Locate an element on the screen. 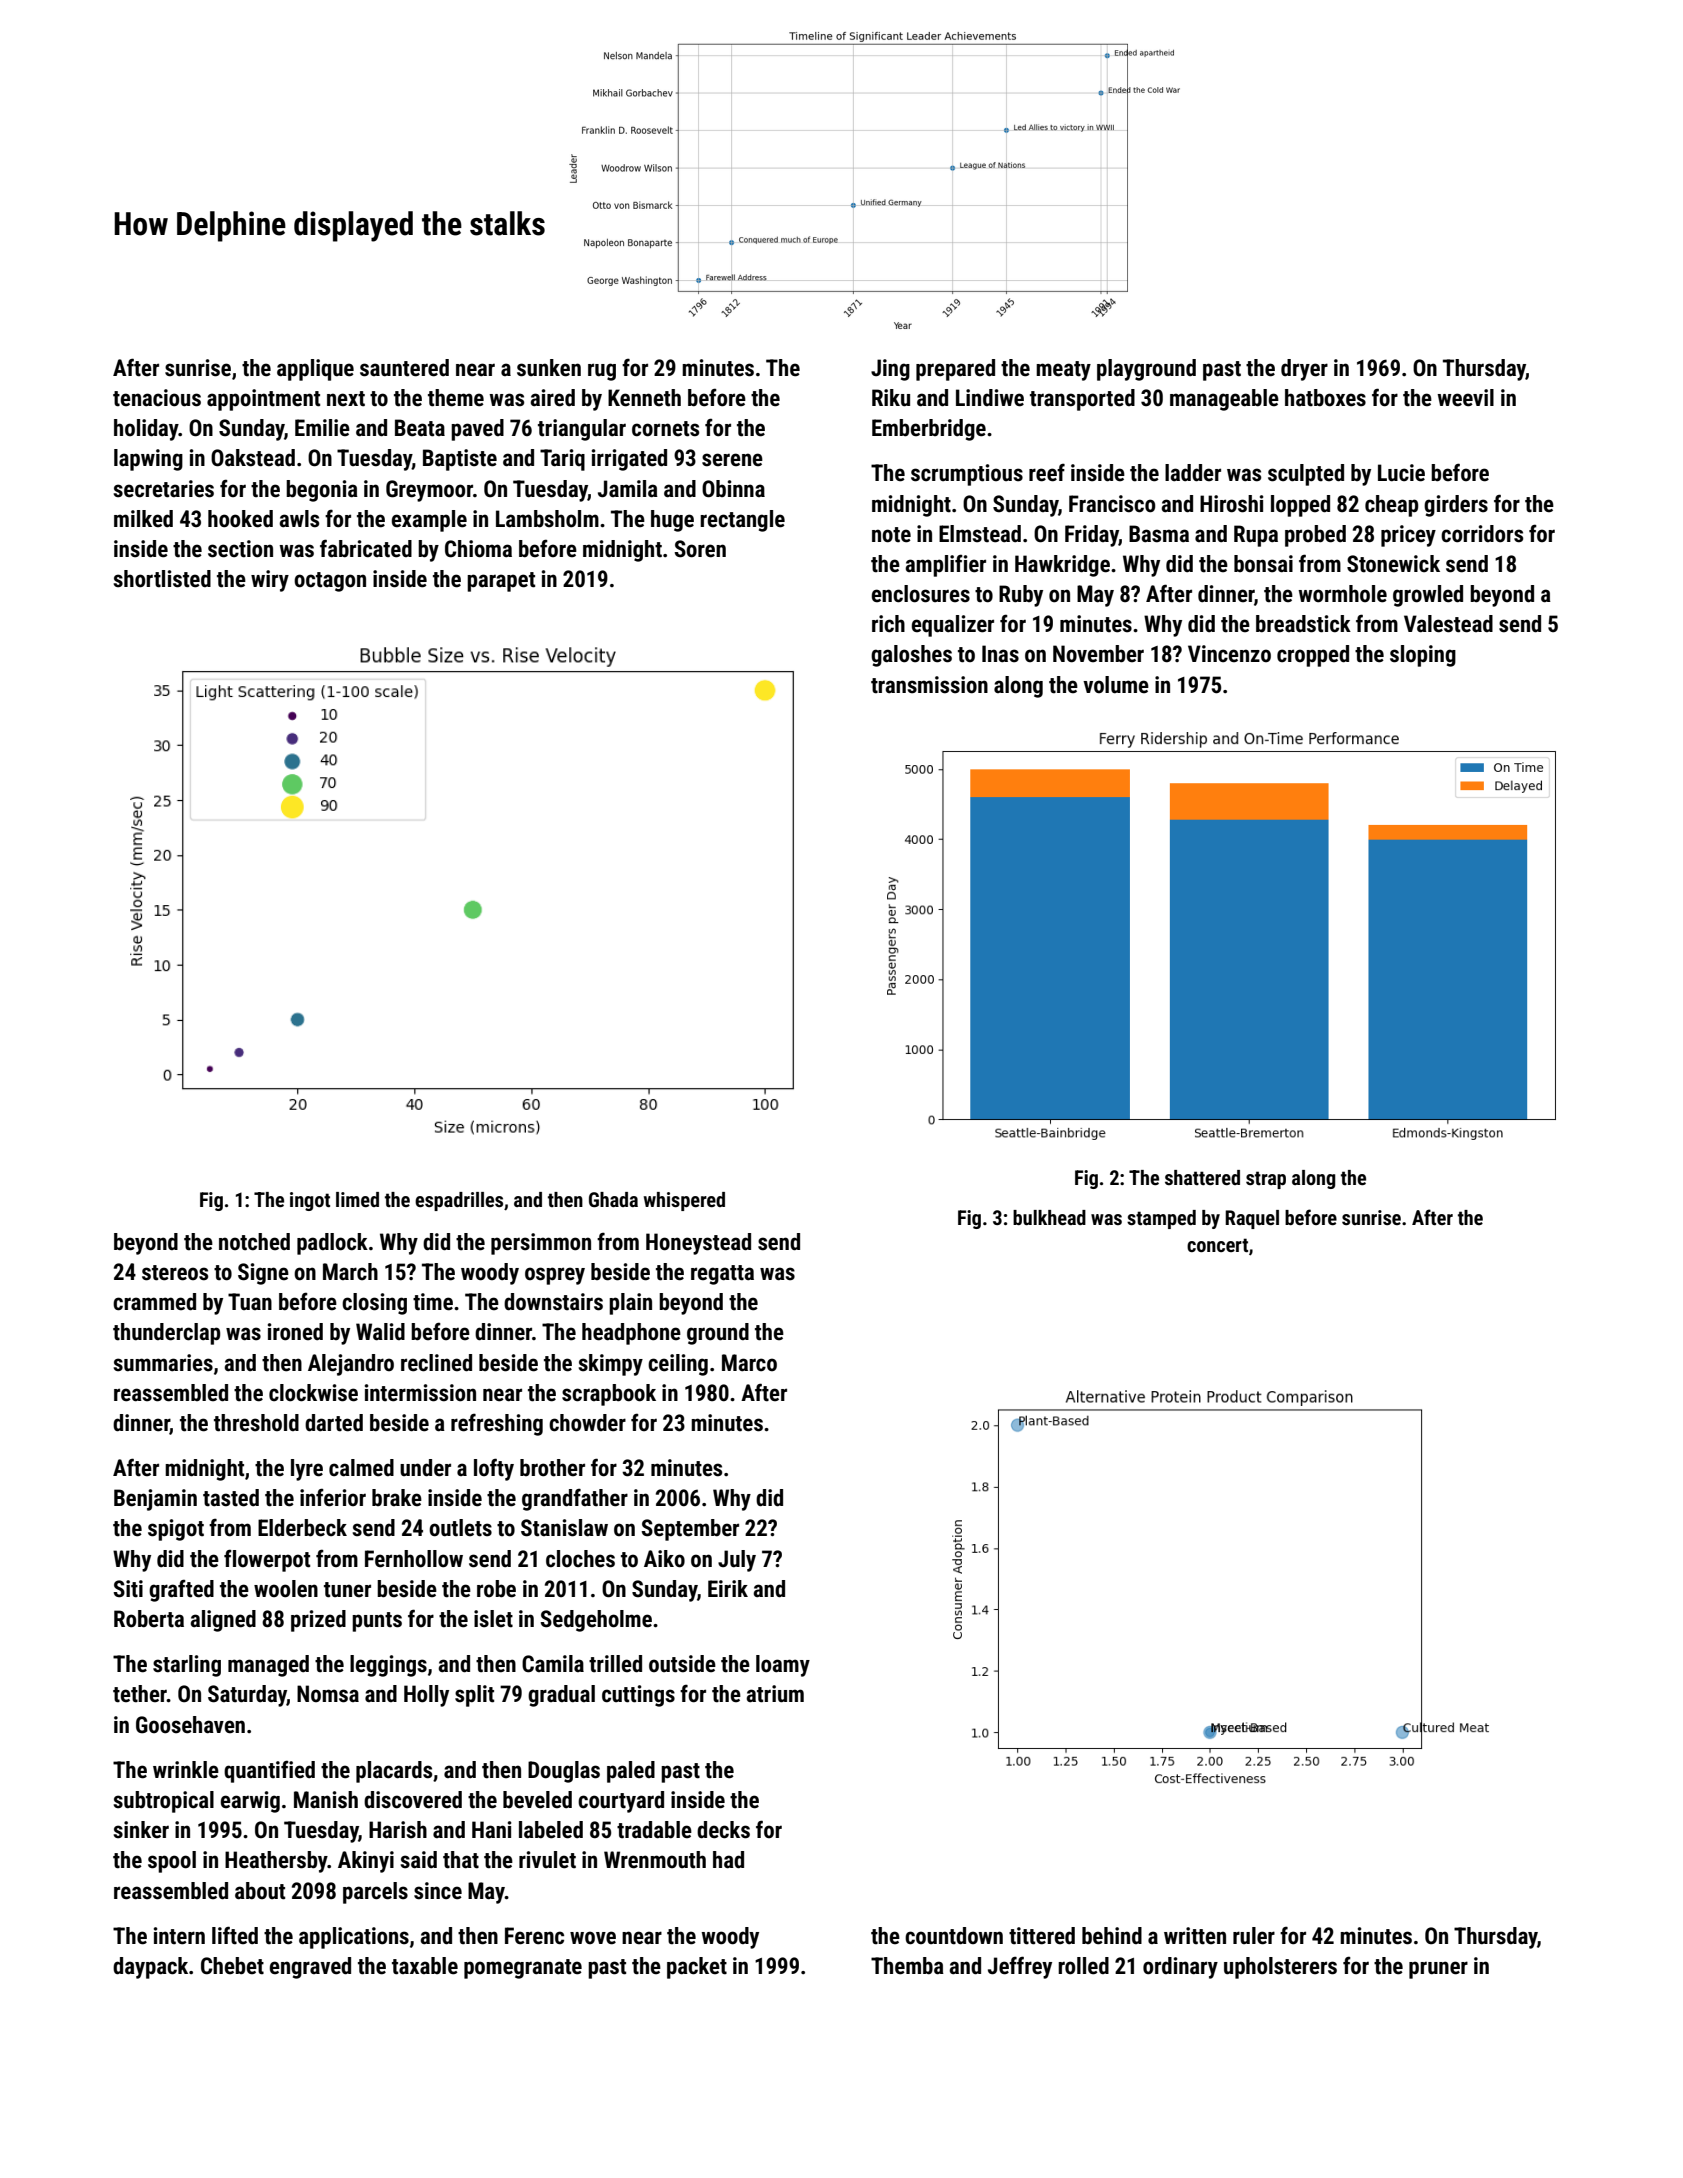  note is located at coordinates (891, 535).
